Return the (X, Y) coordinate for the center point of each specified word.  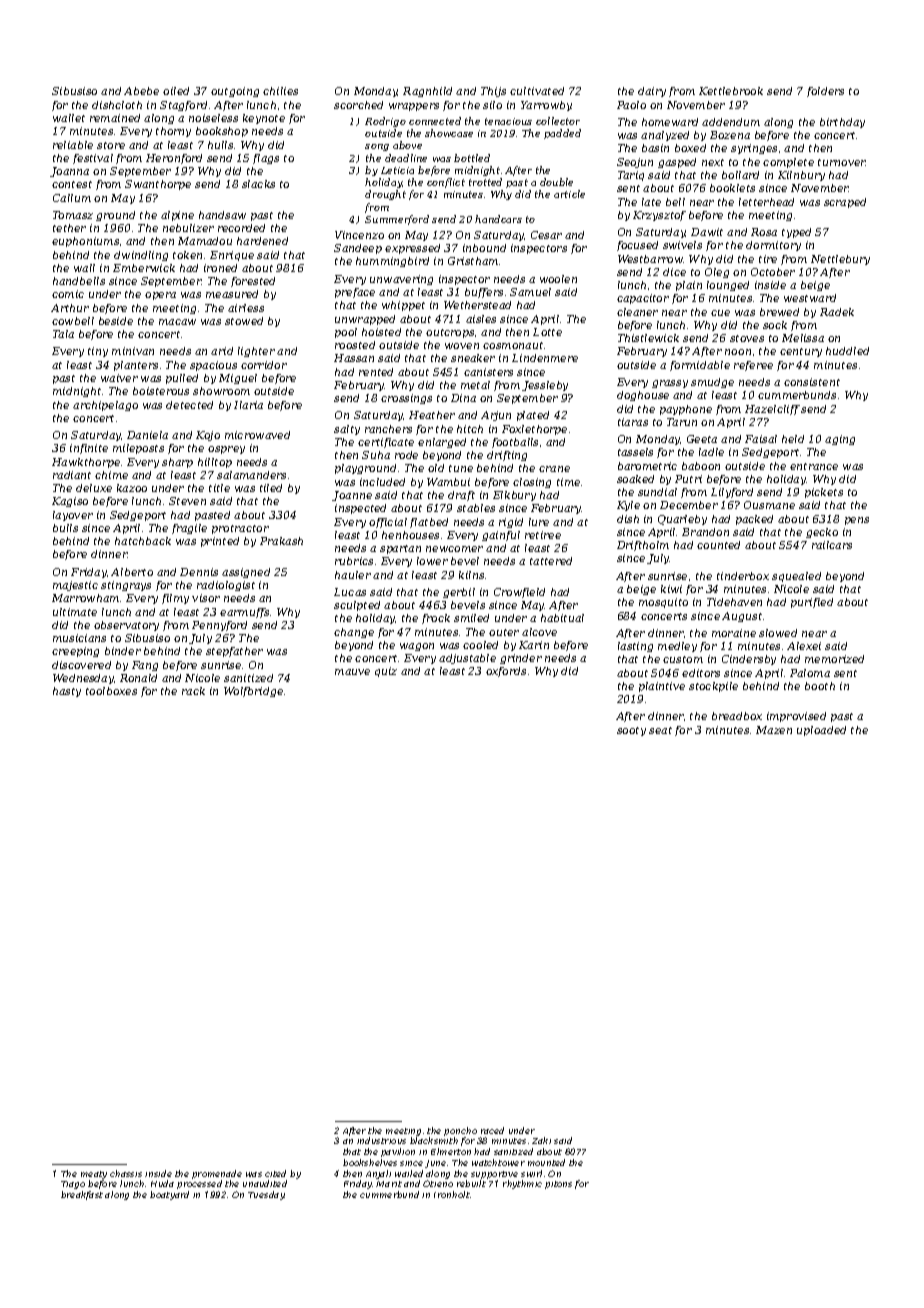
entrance (814, 466)
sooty (631, 731)
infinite (89, 449)
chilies (280, 91)
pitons (558, 1185)
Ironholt (452, 1194)
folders (825, 92)
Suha (376, 455)
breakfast (82, 1195)
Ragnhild (427, 92)
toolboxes (111, 691)
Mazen (774, 730)
